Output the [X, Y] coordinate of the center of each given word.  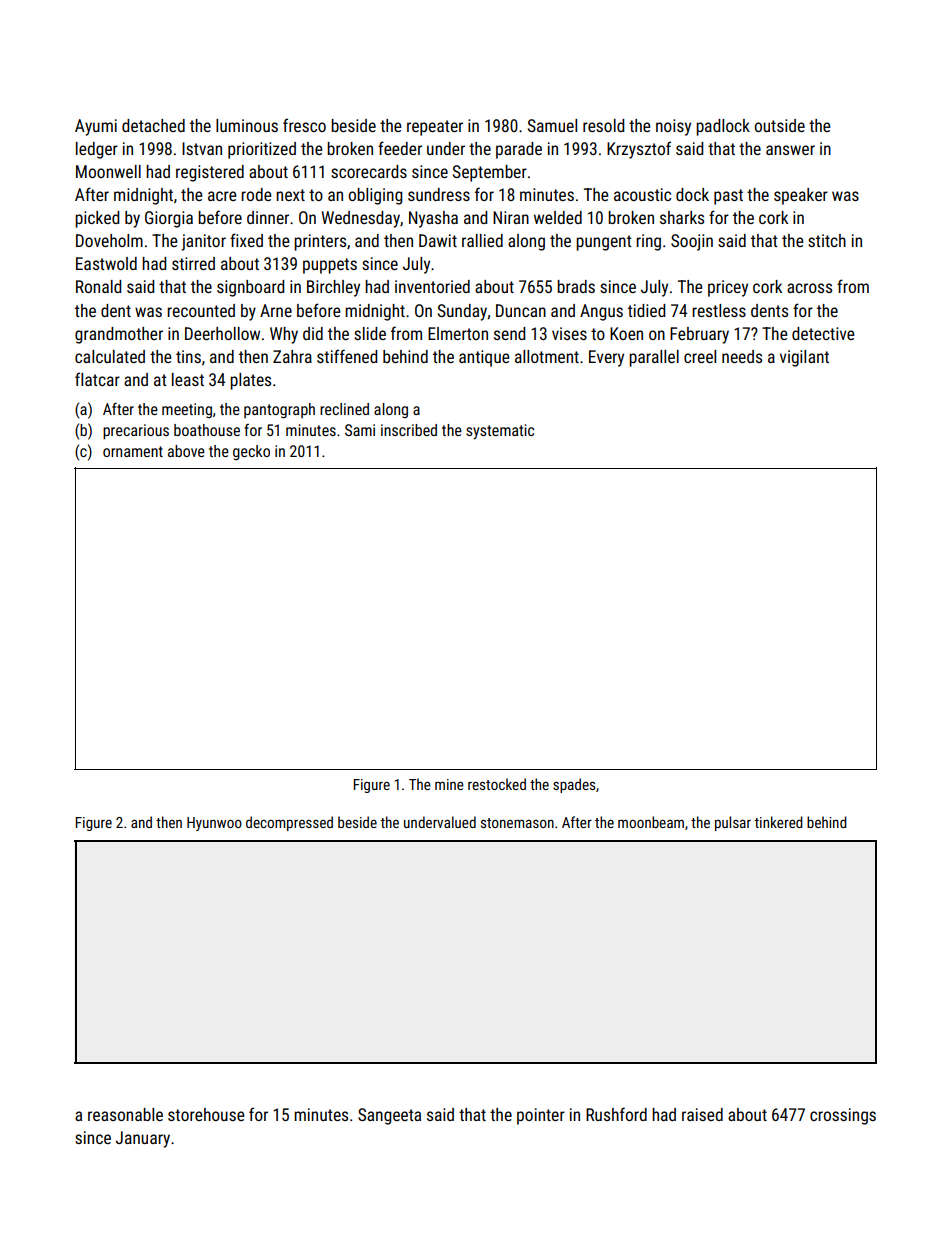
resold [603, 125]
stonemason [517, 823]
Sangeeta [389, 1116]
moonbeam [651, 822]
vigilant [804, 358]
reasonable [125, 1114]
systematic [500, 431]
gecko [251, 452]
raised [702, 1114]
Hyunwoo [214, 824]
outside [779, 125]
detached [153, 125]
